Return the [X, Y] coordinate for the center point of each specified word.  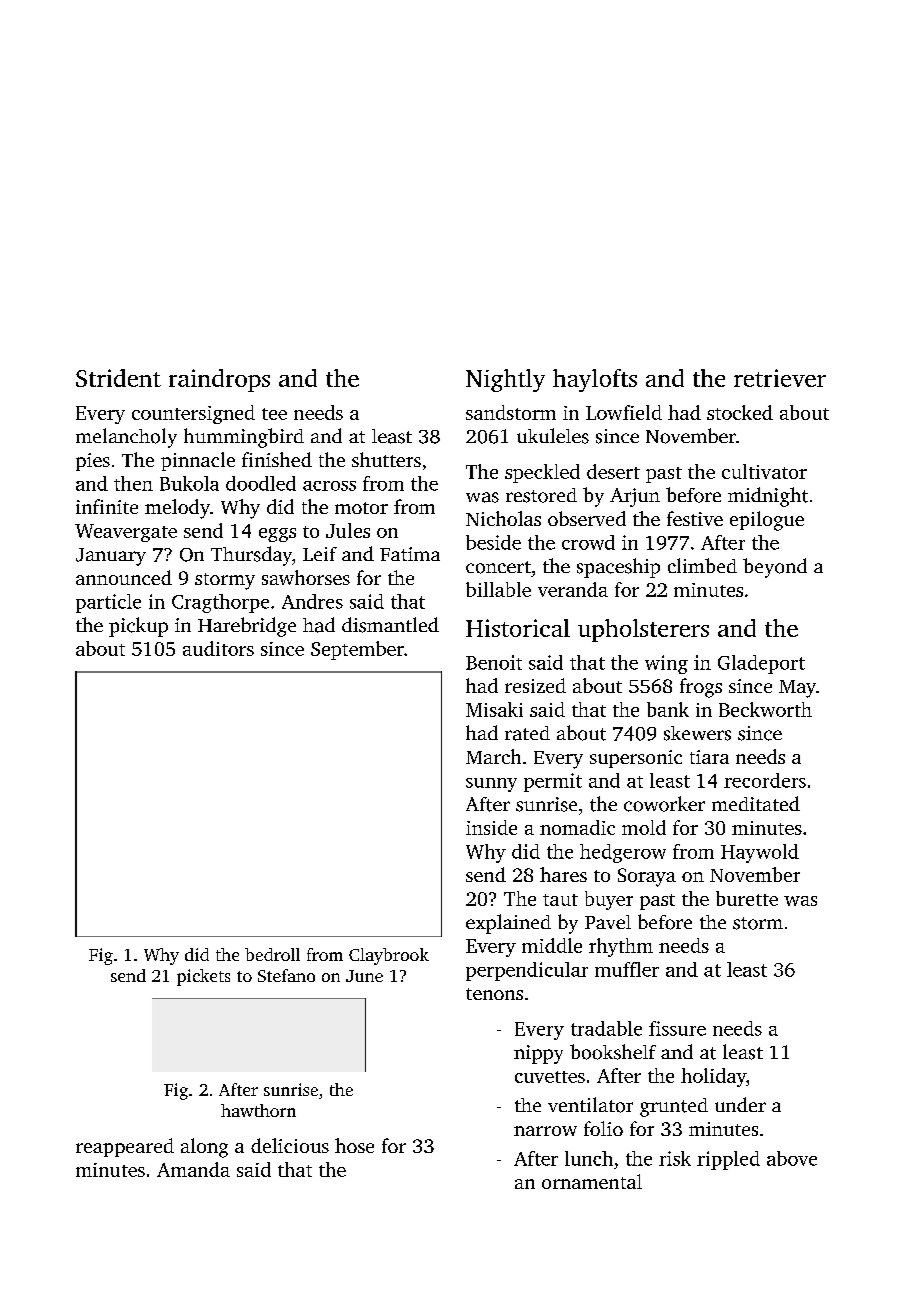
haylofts [595, 380]
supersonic [636, 759]
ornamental [592, 1181]
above [792, 1158]
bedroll [272, 954]
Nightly [505, 380]
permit [553, 782]
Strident [118, 378]
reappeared [125, 1147]
